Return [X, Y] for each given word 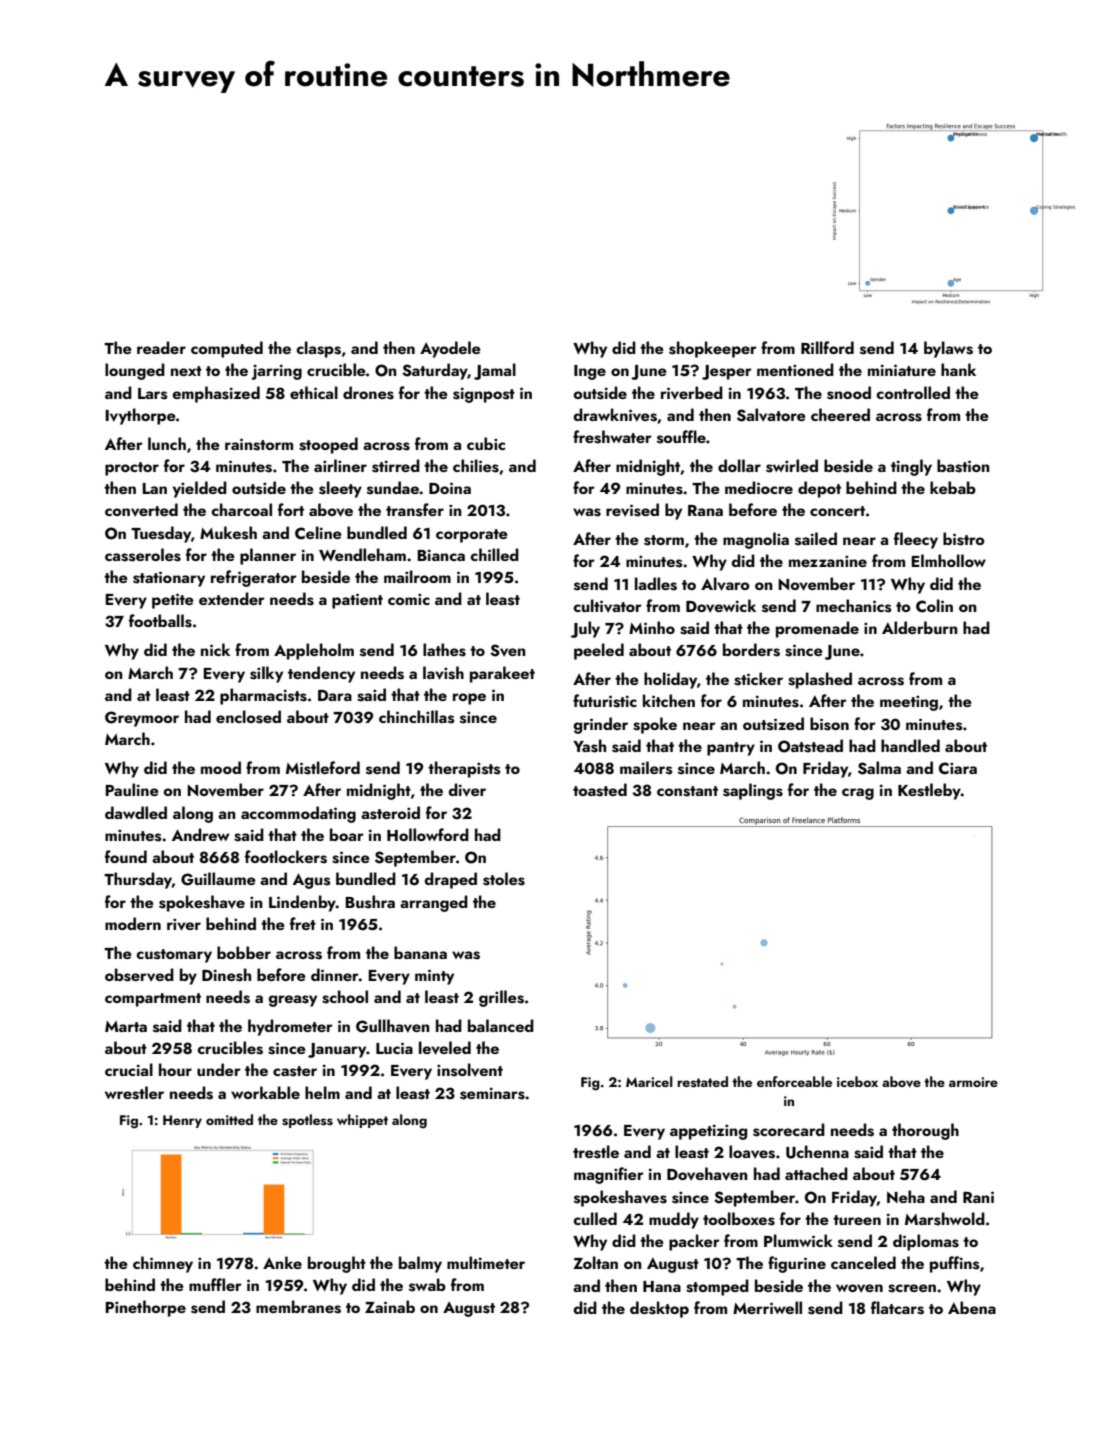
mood [221, 767]
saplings [753, 791]
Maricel [649, 1081]
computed [227, 349]
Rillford [827, 347]
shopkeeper [713, 349]
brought [337, 1264]
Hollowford [428, 834]
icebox [857, 1081]
